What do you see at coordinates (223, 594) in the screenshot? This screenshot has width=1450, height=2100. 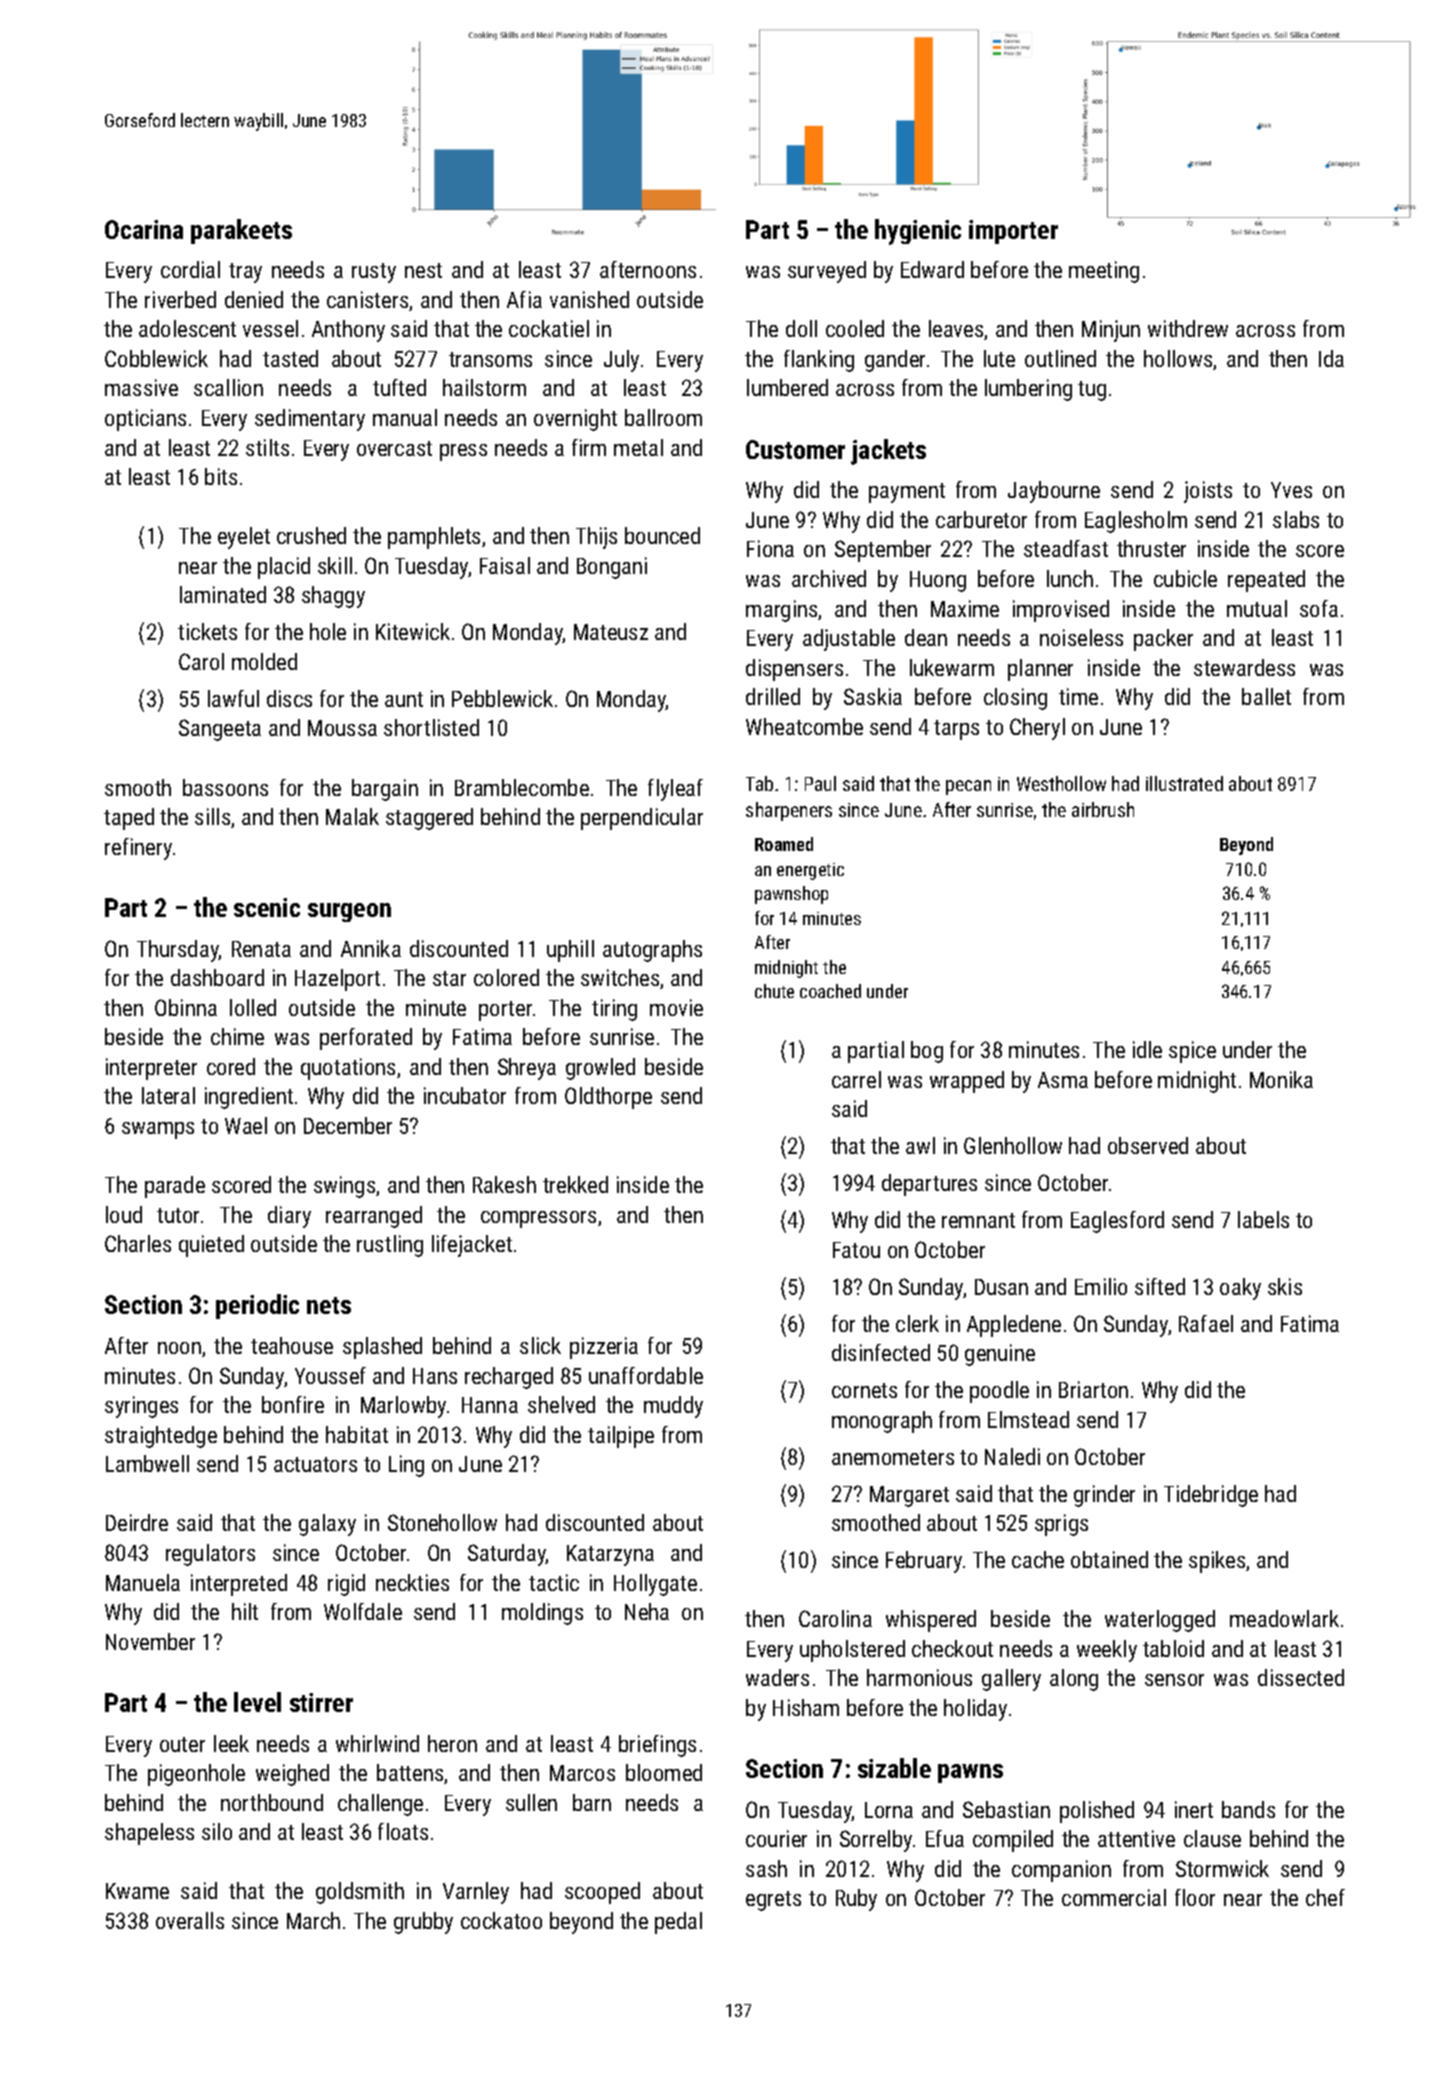 I see `laminated` at bounding box center [223, 594].
